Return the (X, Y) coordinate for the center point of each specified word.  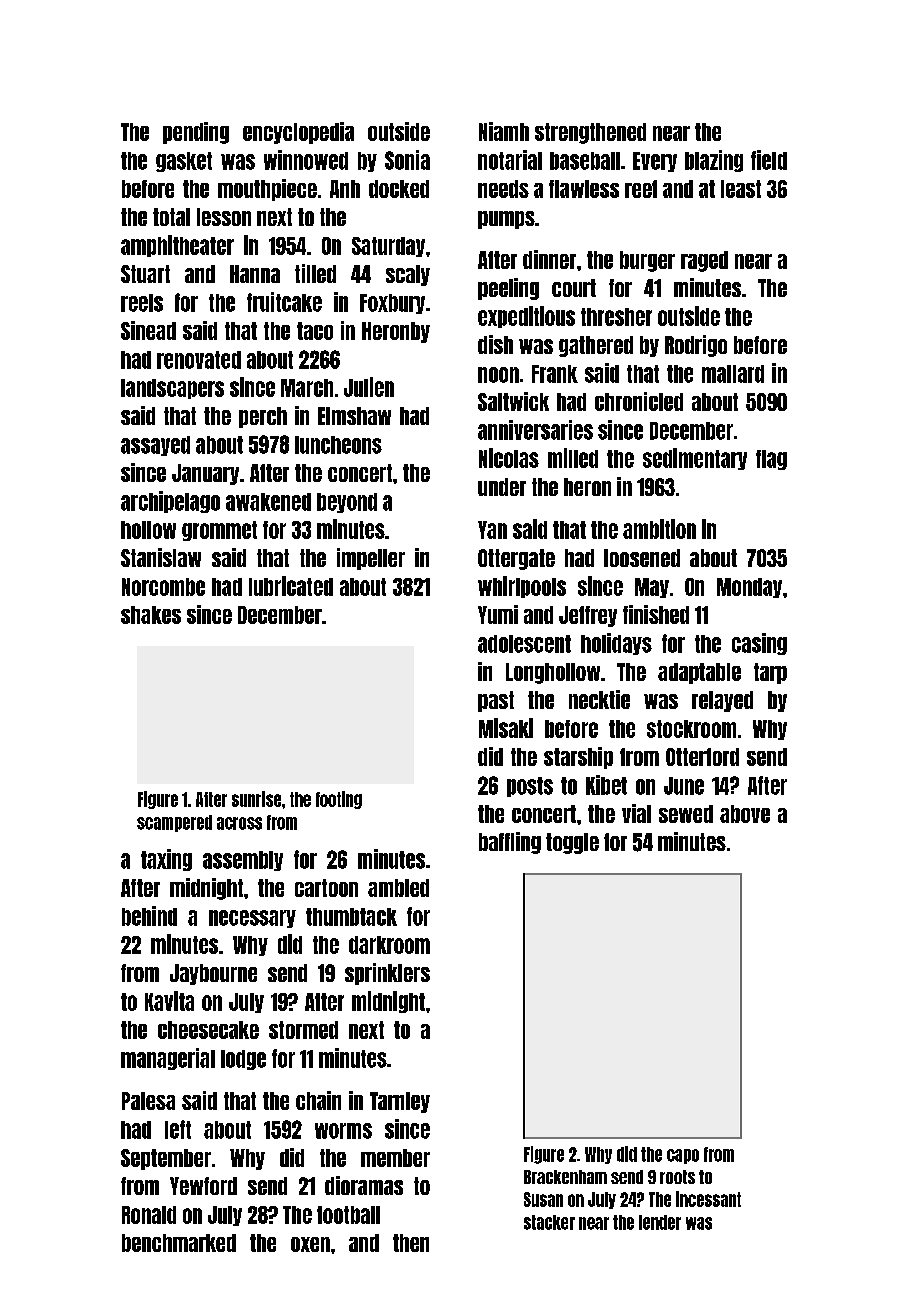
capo (683, 1156)
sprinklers (387, 974)
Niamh (504, 131)
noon (498, 375)
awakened (268, 502)
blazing (714, 161)
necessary (252, 919)
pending (196, 133)
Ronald (149, 1215)
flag (771, 460)
